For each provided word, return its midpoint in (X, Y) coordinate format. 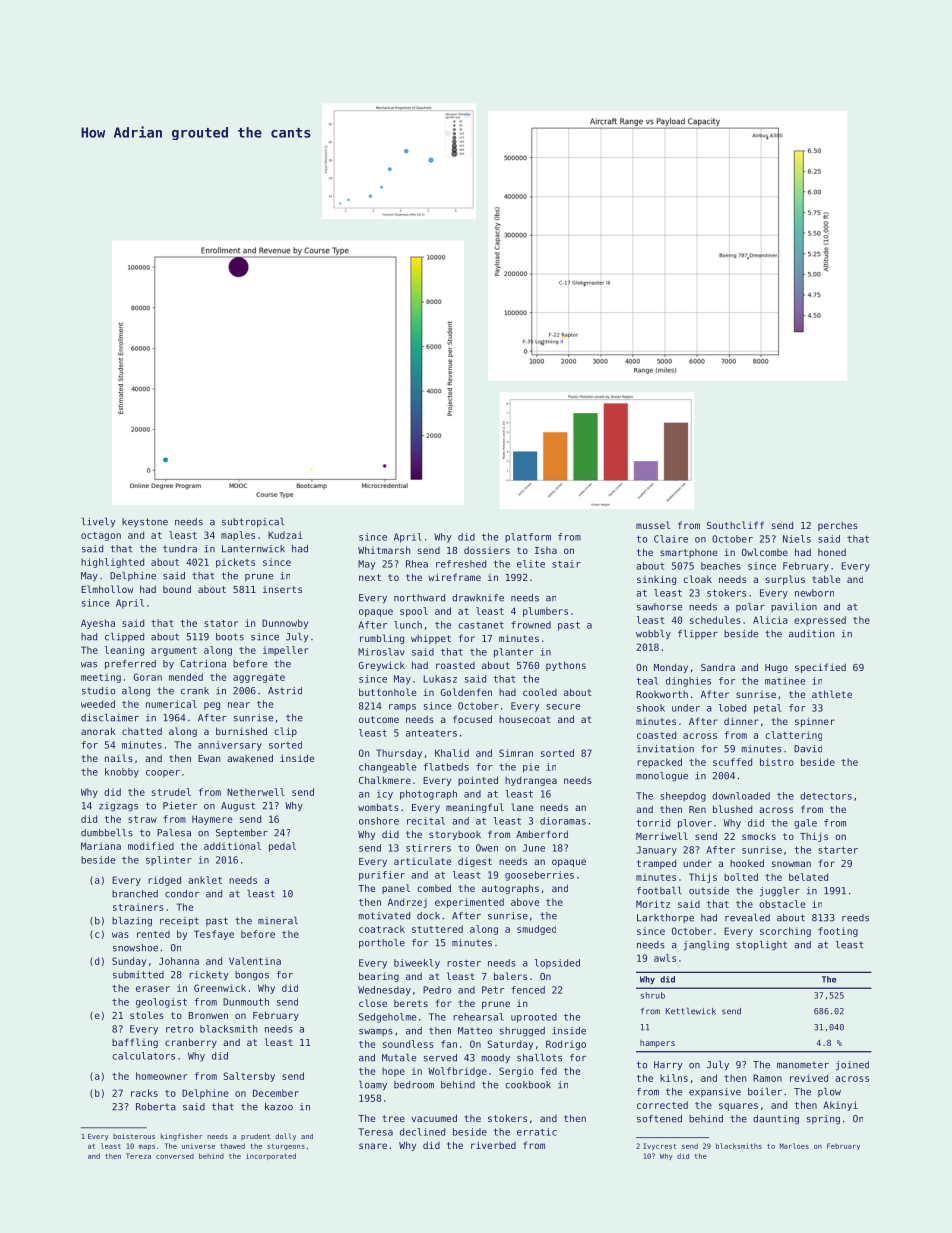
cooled (540, 692)
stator (221, 623)
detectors (826, 796)
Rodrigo (566, 1045)
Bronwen (208, 1015)
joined (852, 1066)
